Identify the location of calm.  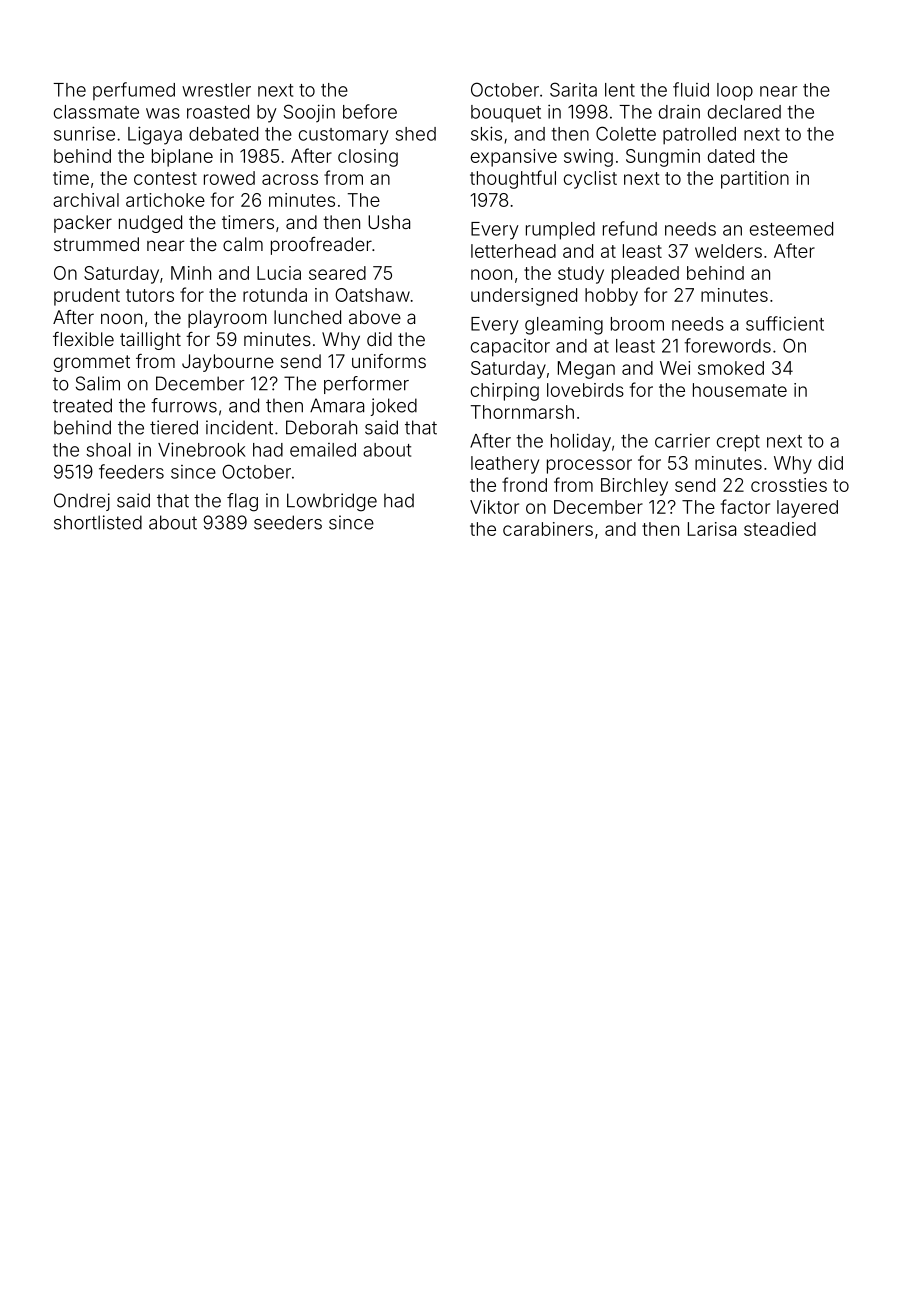
(243, 244).
